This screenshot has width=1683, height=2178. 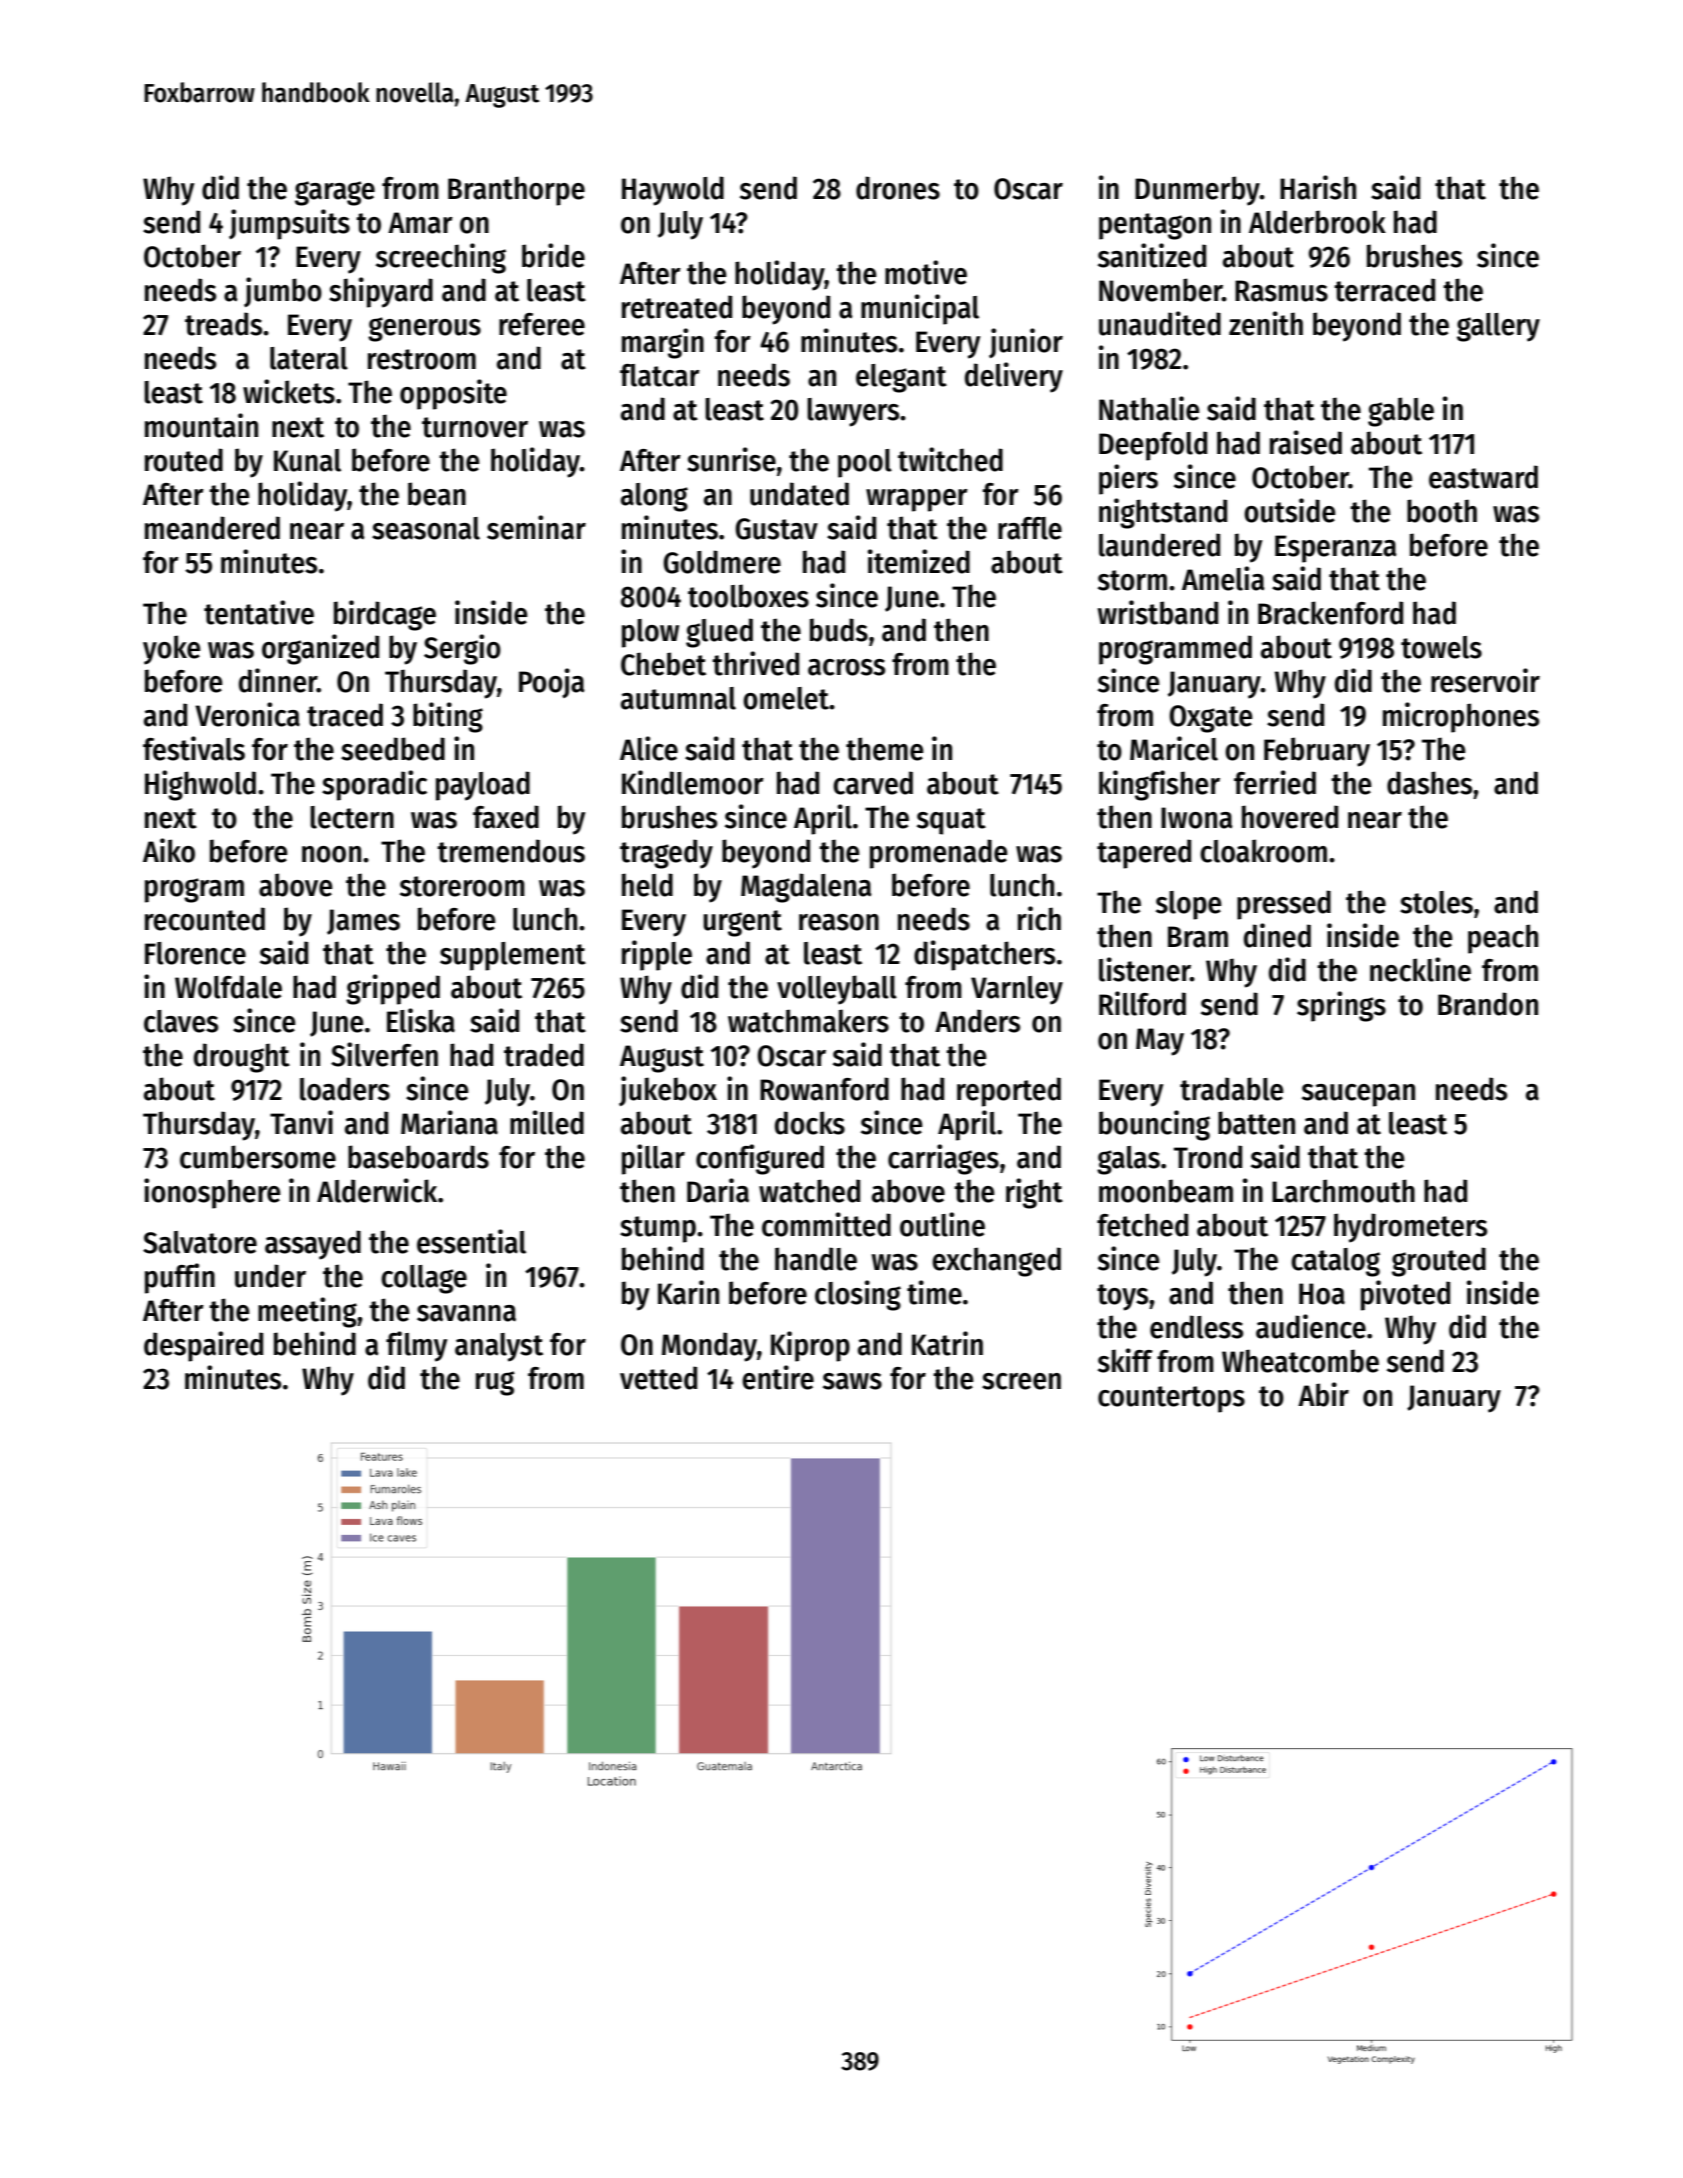 What do you see at coordinates (776, 529) in the screenshot?
I see `Gustav` at bounding box center [776, 529].
